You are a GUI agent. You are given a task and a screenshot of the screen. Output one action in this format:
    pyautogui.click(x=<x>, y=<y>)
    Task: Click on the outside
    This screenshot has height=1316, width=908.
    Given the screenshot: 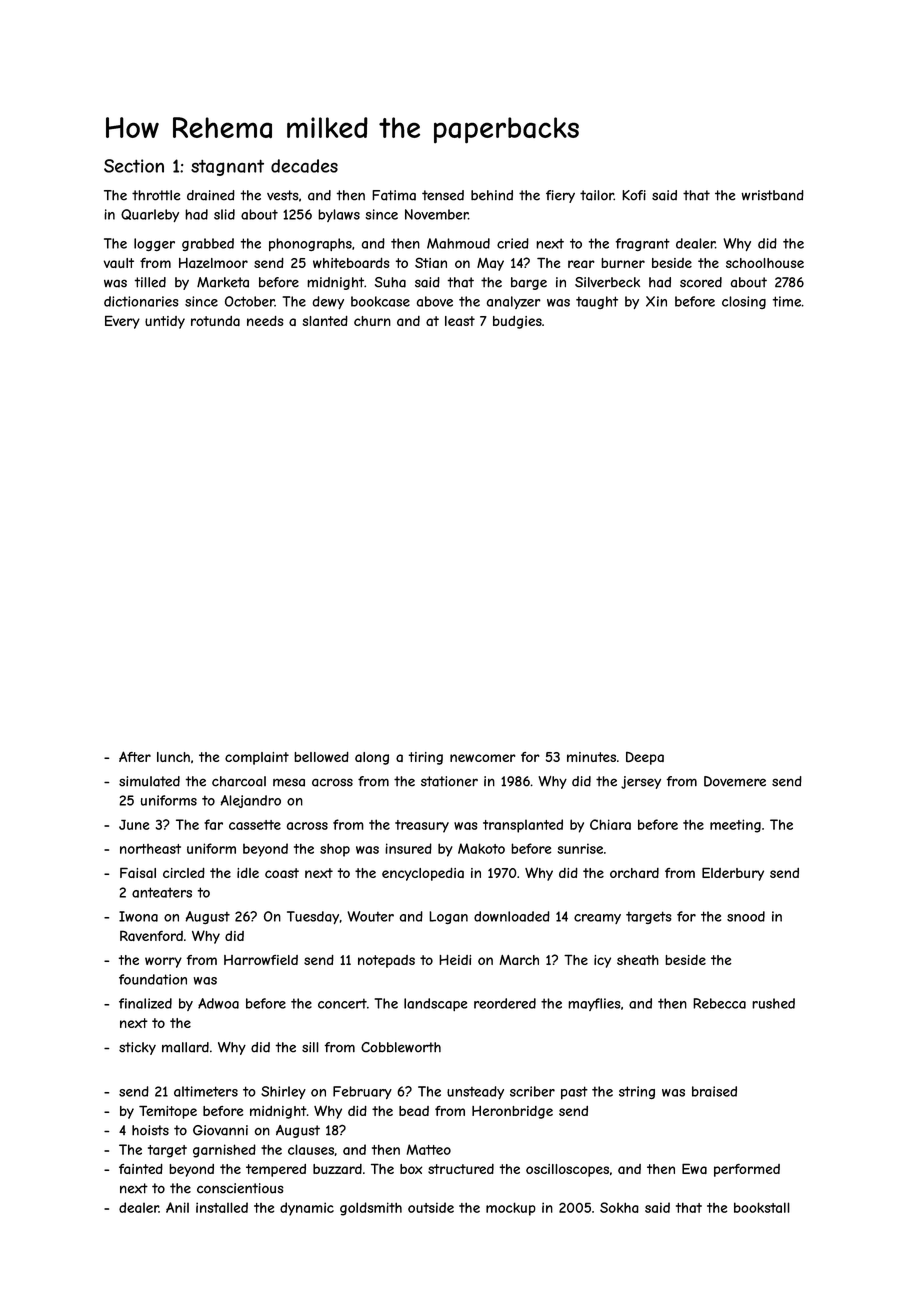 What is the action you would take?
    pyautogui.click(x=431, y=1207)
